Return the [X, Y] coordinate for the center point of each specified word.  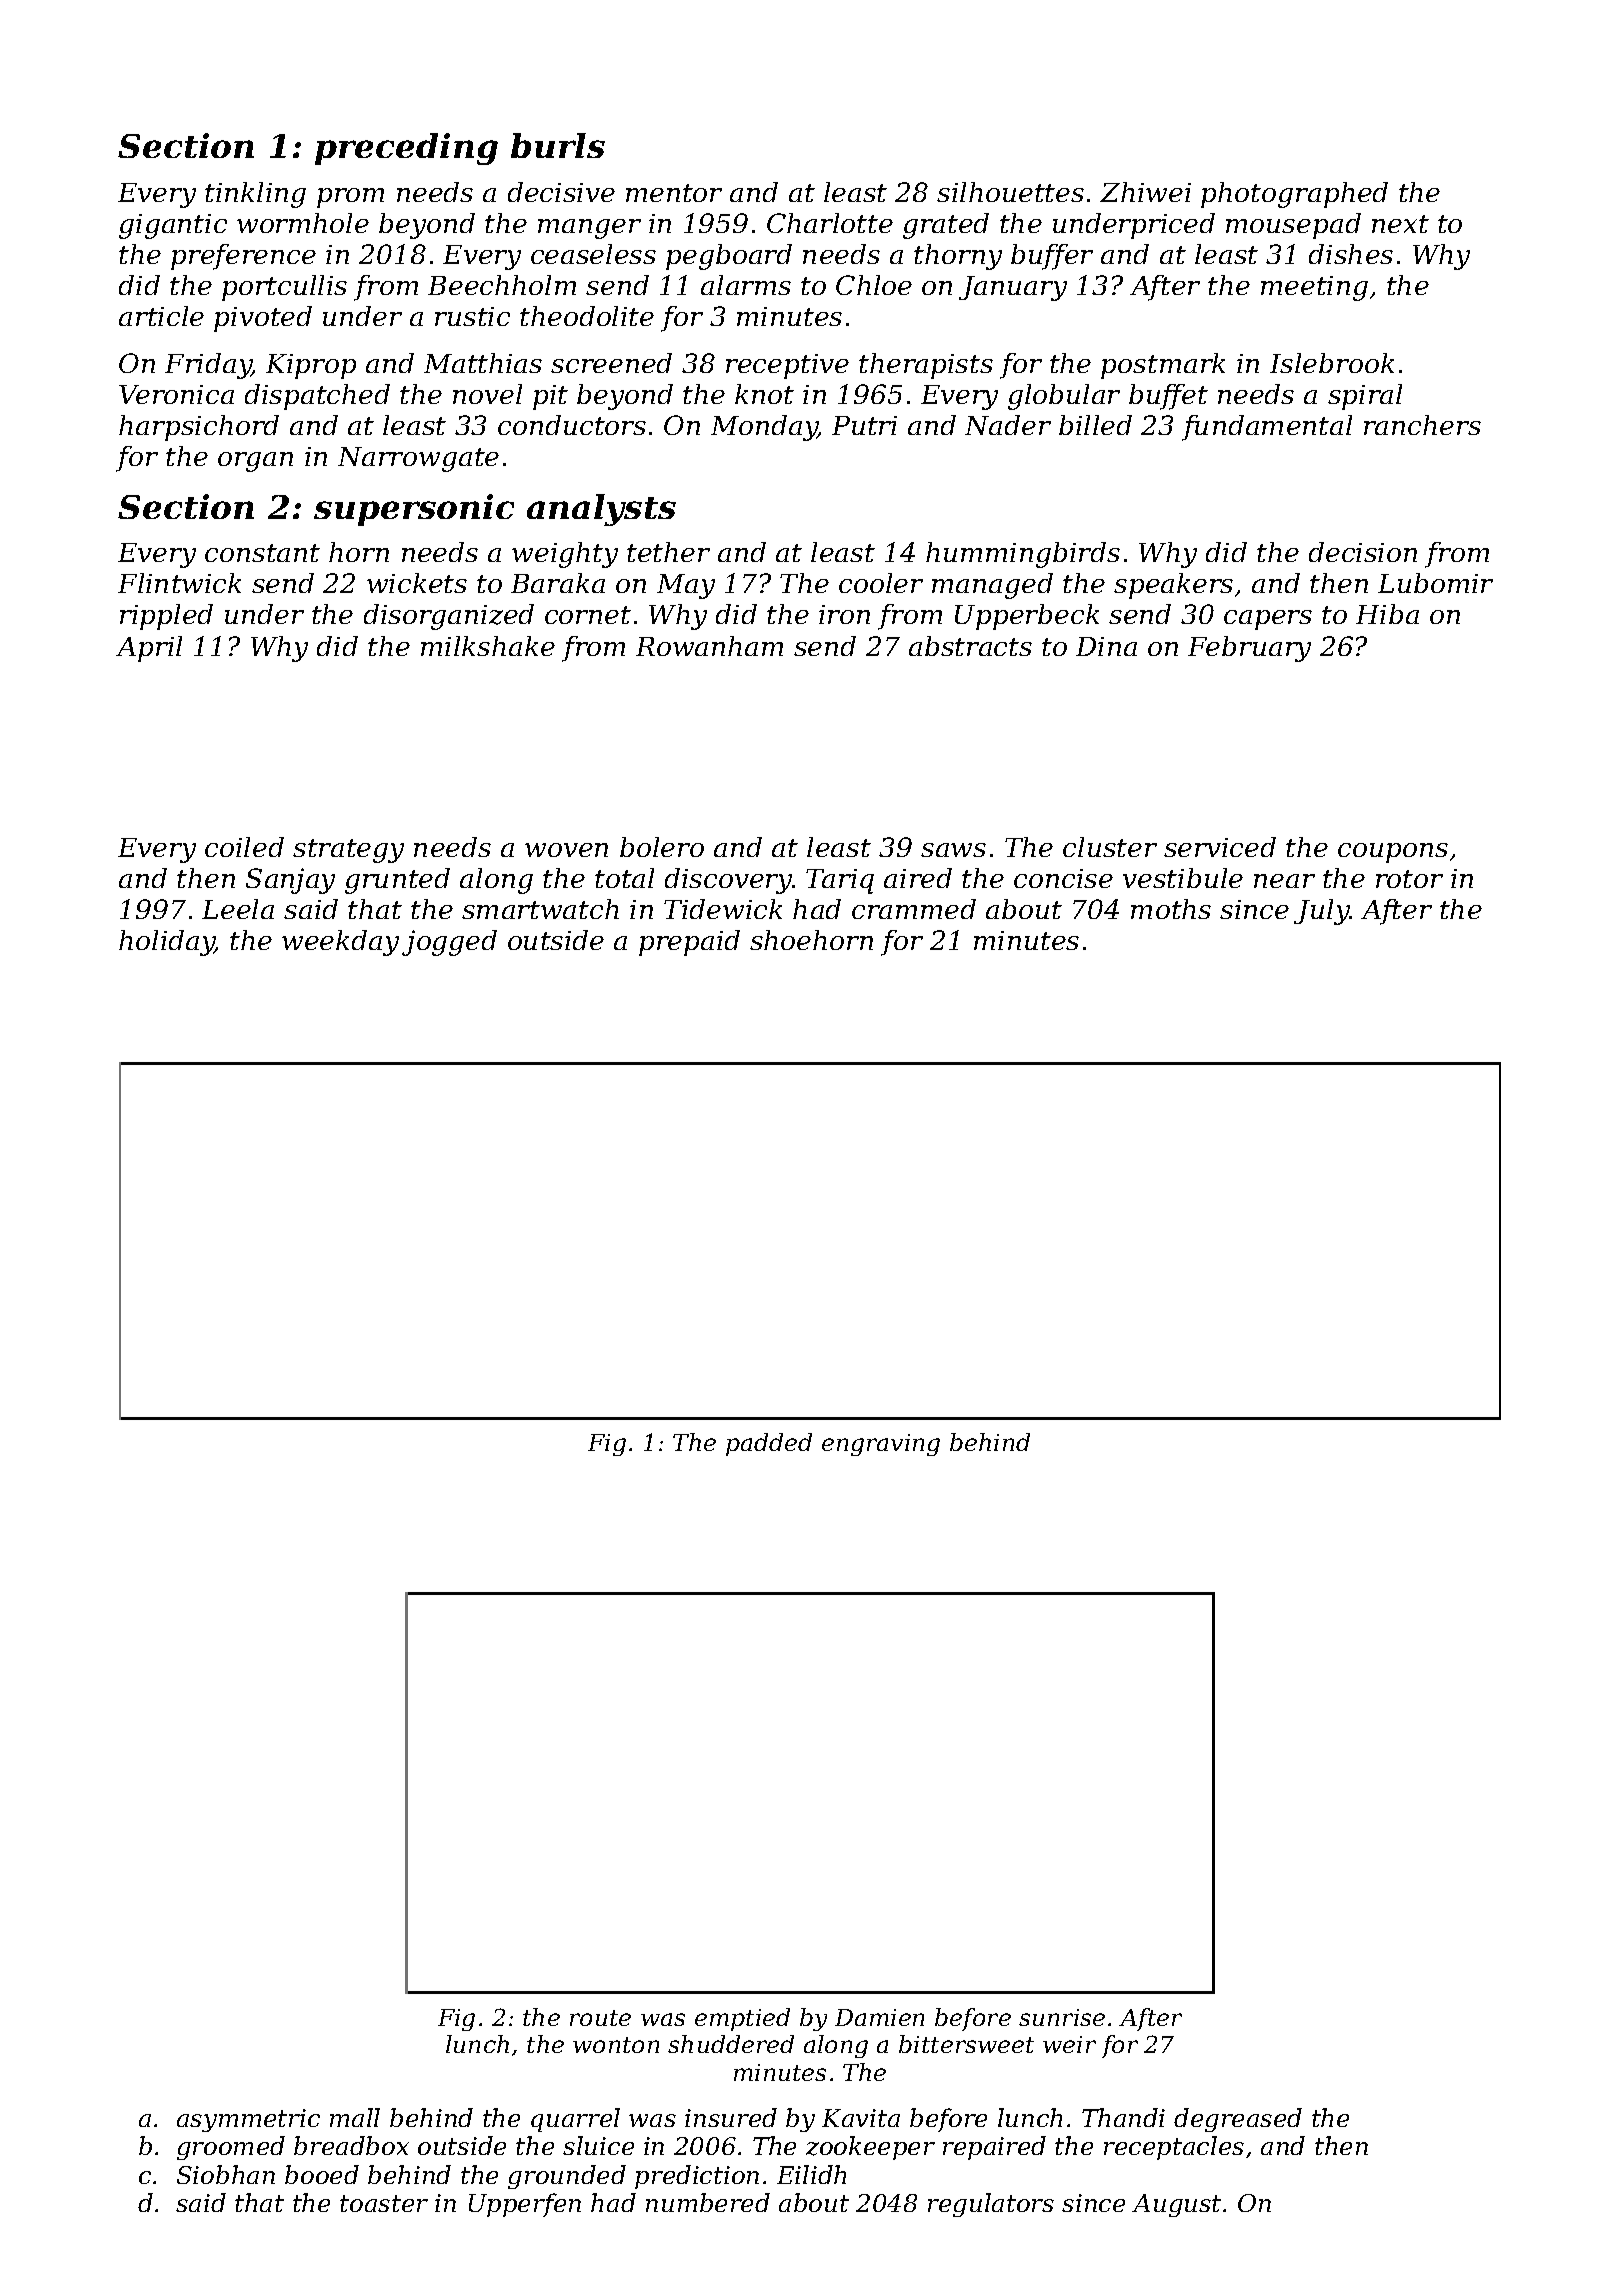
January [1013, 288]
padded [769, 1444]
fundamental [1267, 428]
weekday [340, 943]
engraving [881, 1445]
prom [350, 198]
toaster [384, 2203]
